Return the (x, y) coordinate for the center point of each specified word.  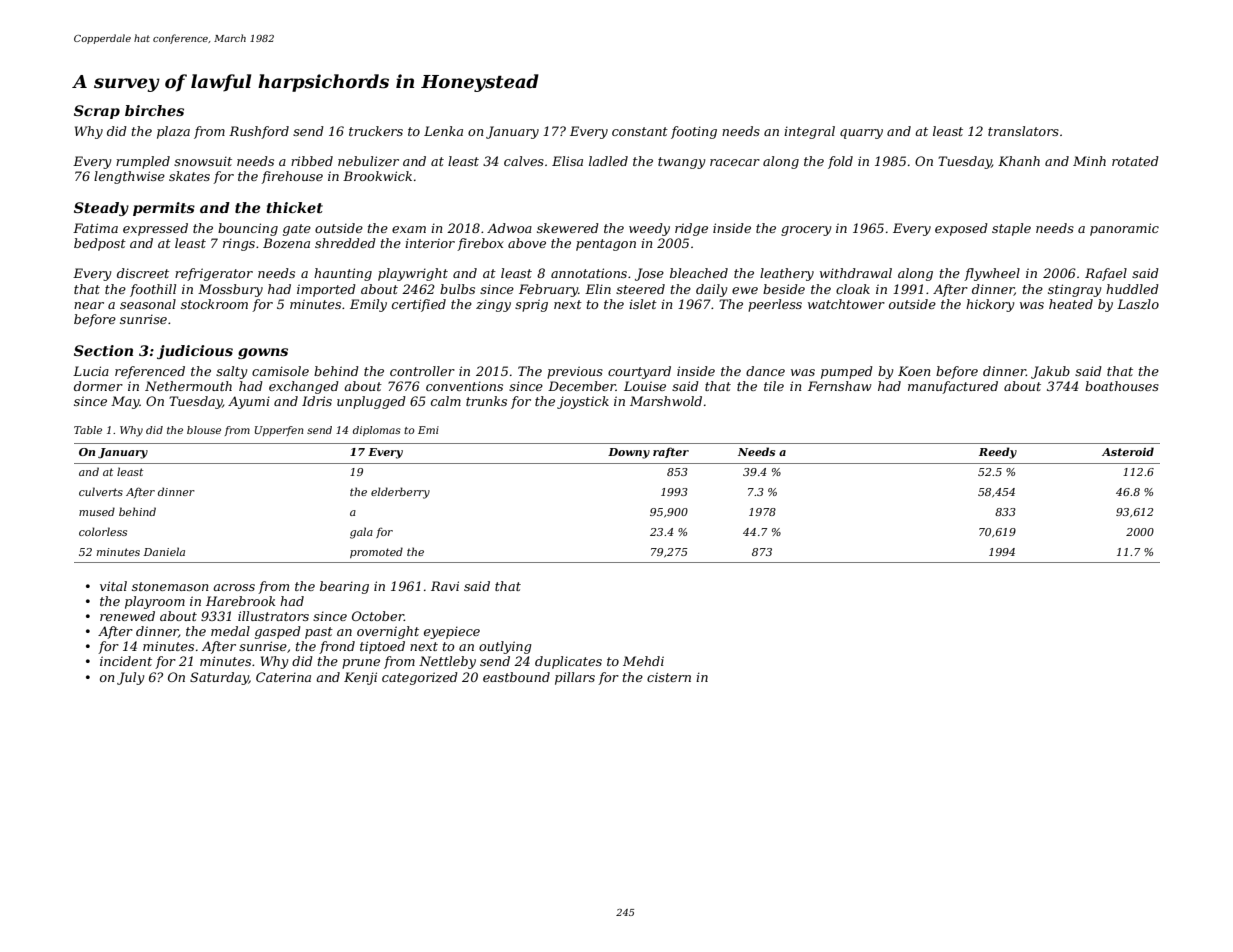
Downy (629, 453)
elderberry (400, 493)
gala (361, 533)
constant (640, 131)
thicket (294, 207)
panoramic (1124, 229)
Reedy (998, 453)
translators (1023, 131)
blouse (204, 430)
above (527, 243)
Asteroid (1128, 451)
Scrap (97, 112)
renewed (127, 616)
